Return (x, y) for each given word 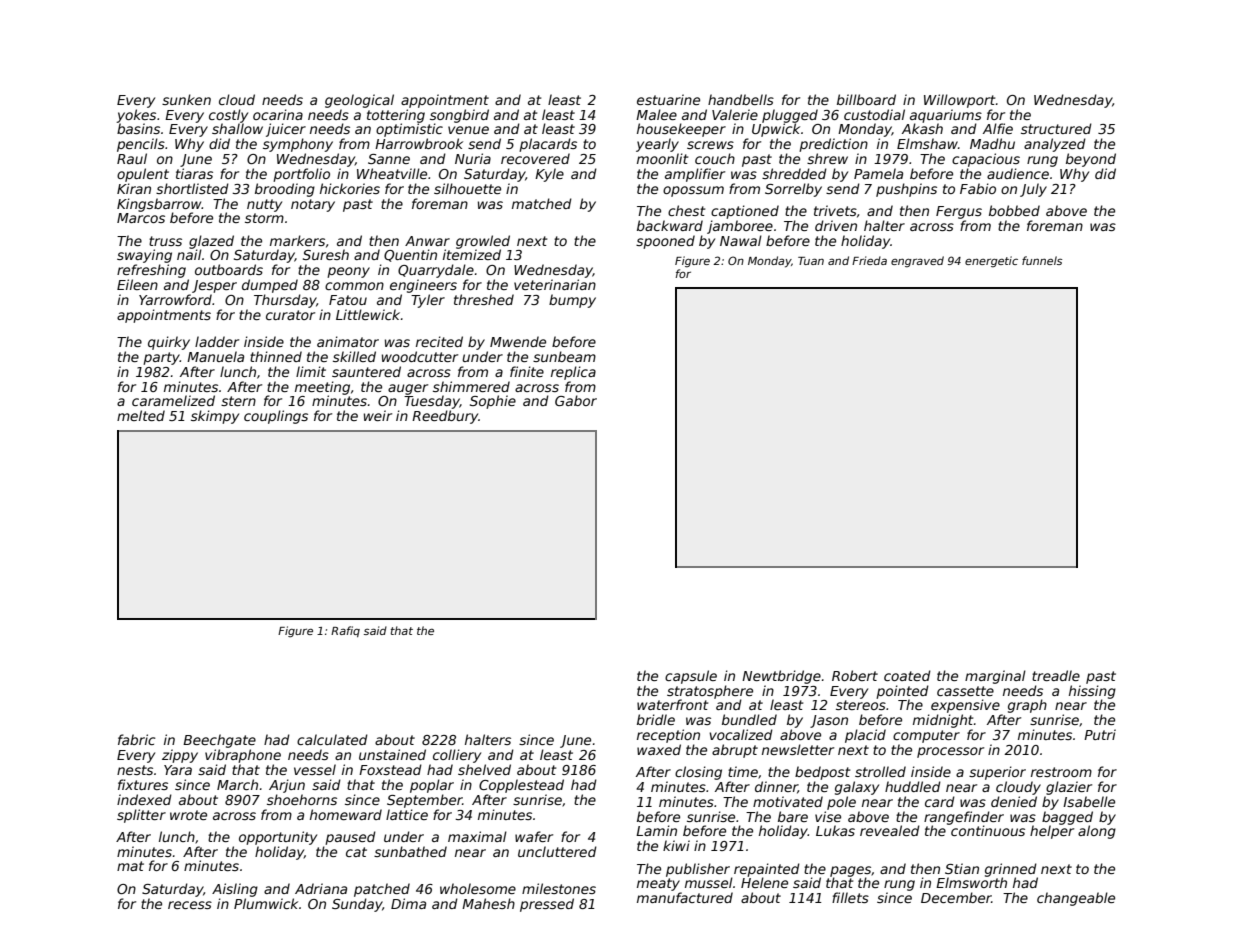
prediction (833, 145)
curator (290, 315)
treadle (1056, 675)
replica (573, 373)
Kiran (134, 188)
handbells (741, 99)
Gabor (576, 400)
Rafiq (345, 631)
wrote (188, 815)
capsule (691, 677)
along (1097, 832)
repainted (767, 870)
